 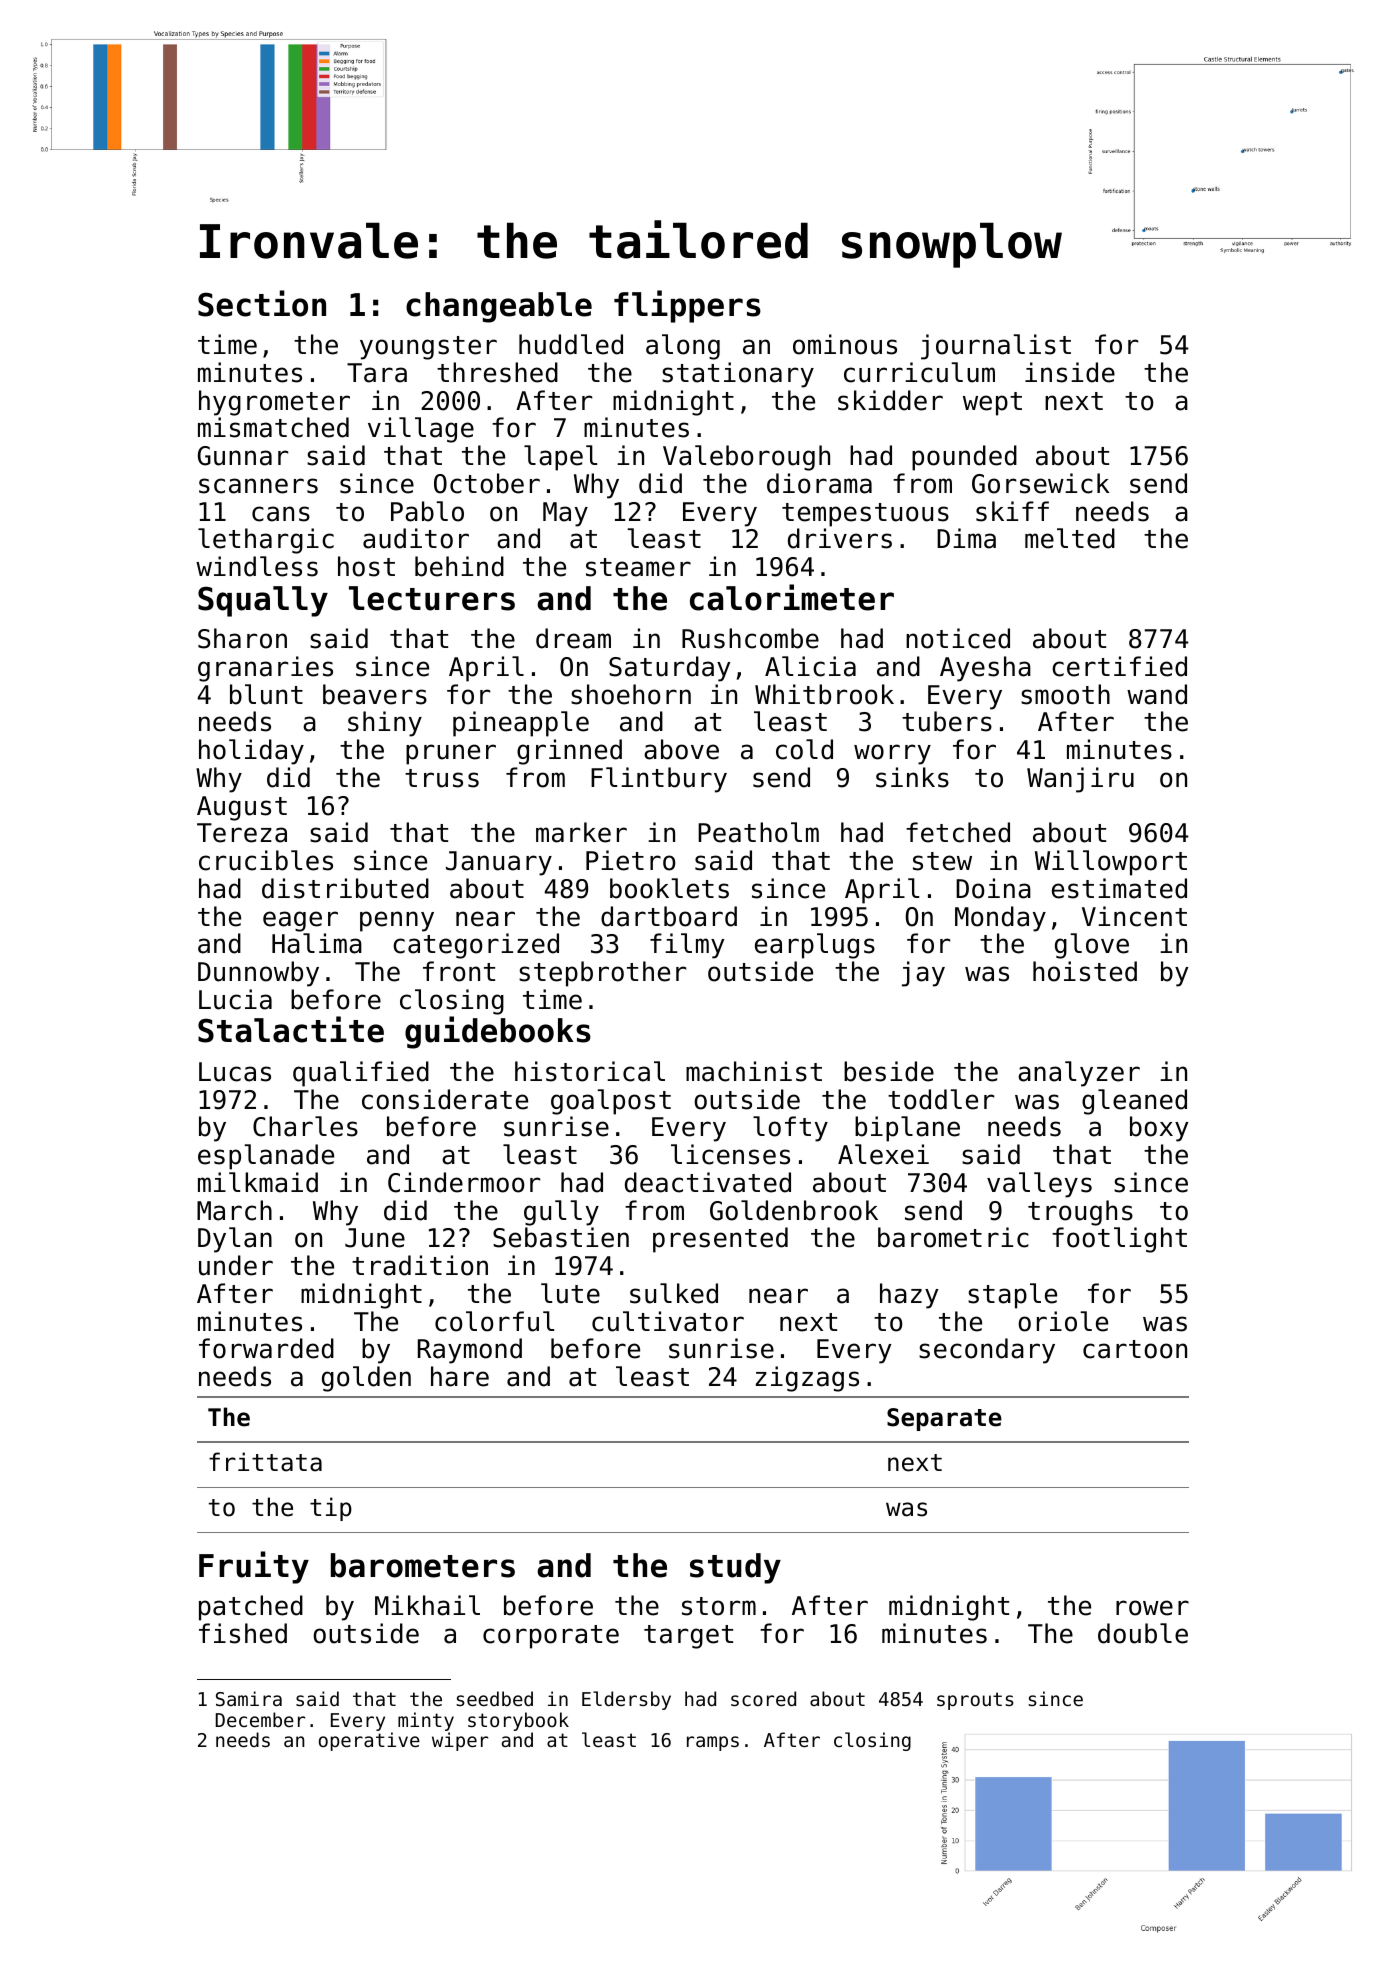 What do you see at coordinates (1070, 538) in the screenshot?
I see `melted` at bounding box center [1070, 538].
